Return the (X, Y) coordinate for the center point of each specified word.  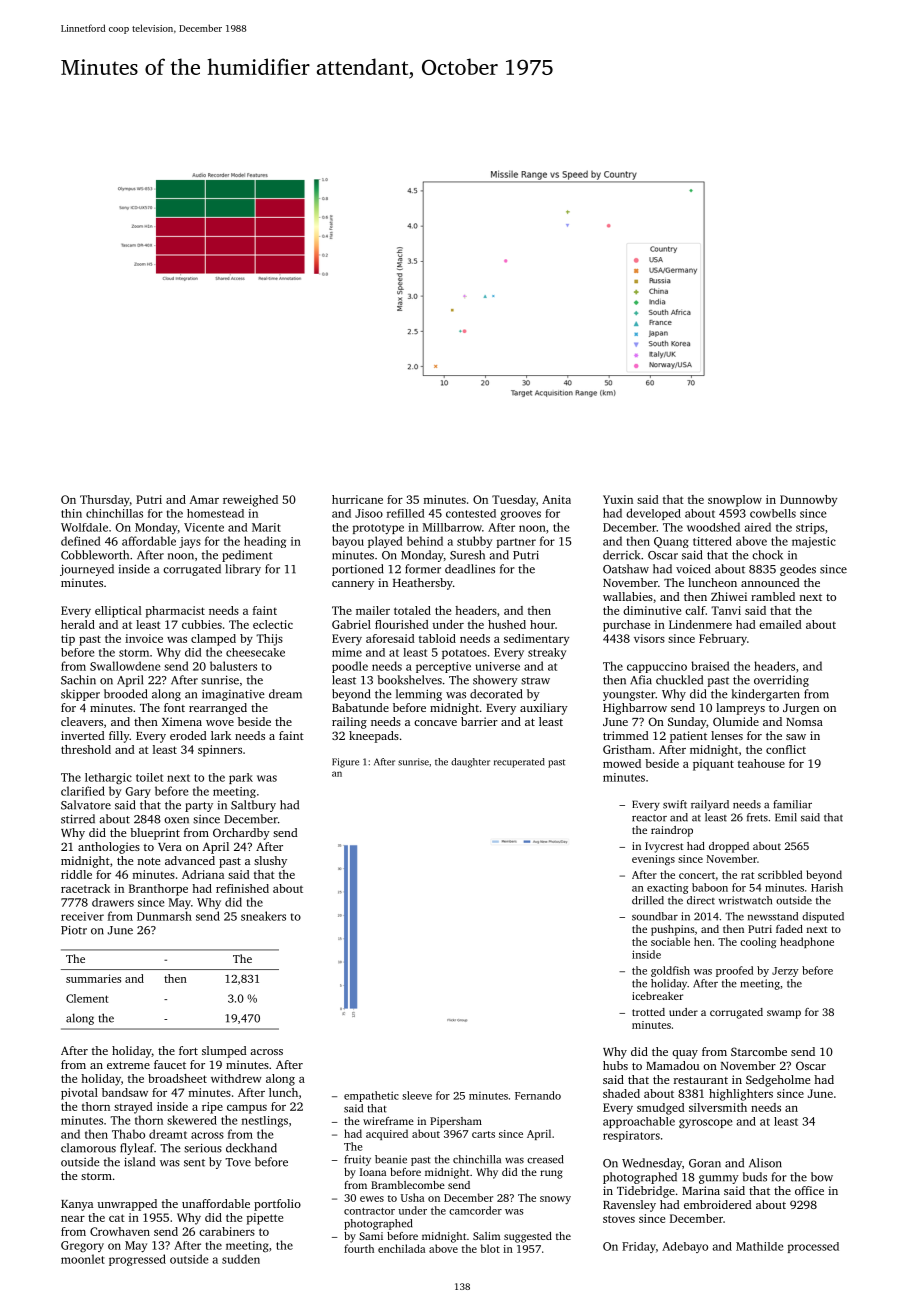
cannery (353, 585)
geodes (798, 570)
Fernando (538, 1095)
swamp (784, 1014)
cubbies (202, 624)
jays (190, 542)
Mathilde (759, 1246)
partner (516, 543)
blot (490, 1248)
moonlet (83, 1259)
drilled (648, 900)
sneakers (263, 916)
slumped (224, 1052)
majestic (814, 542)
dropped (729, 847)
